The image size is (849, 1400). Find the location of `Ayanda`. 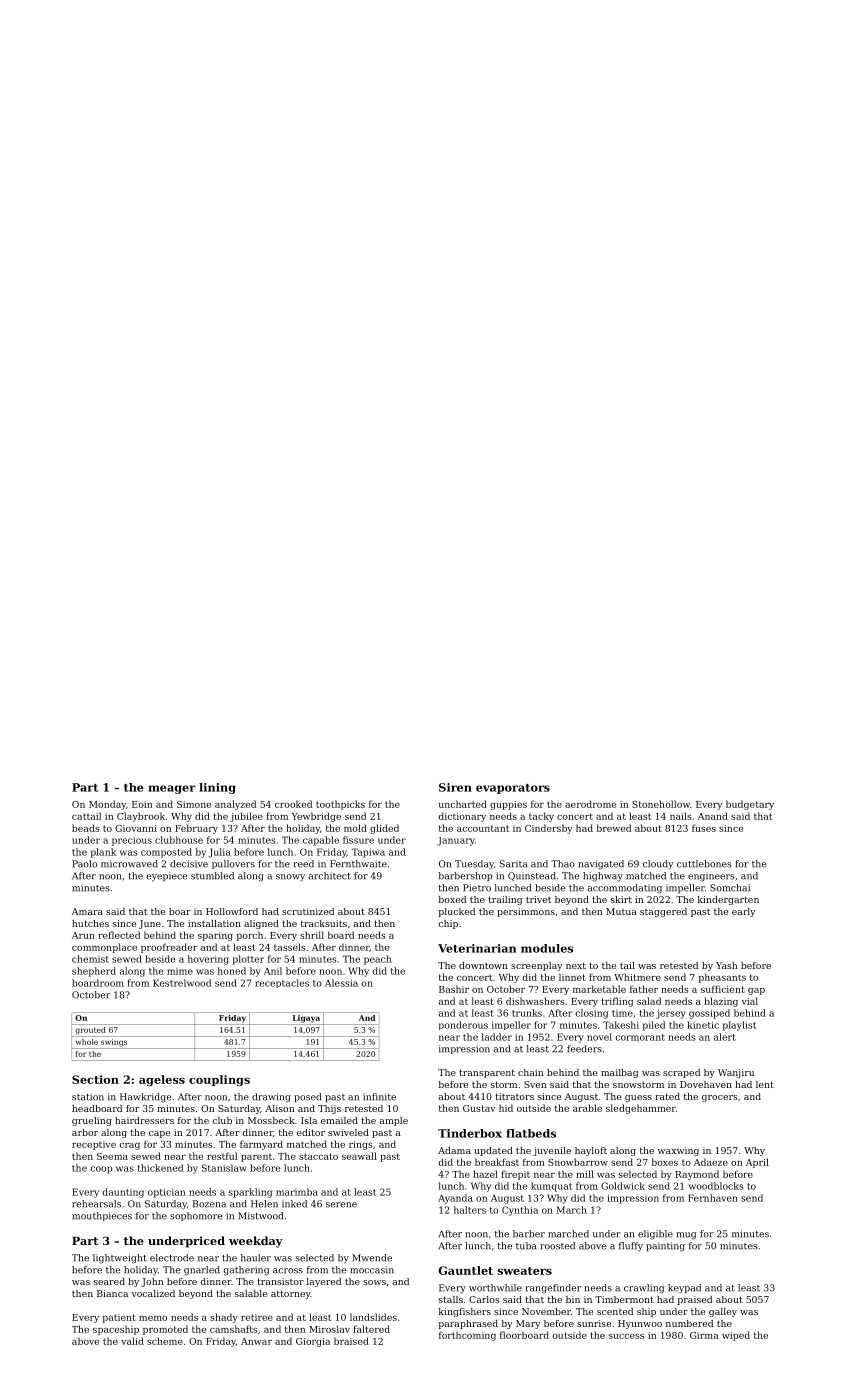

Ayanda is located at coordinates (455, 1199).
